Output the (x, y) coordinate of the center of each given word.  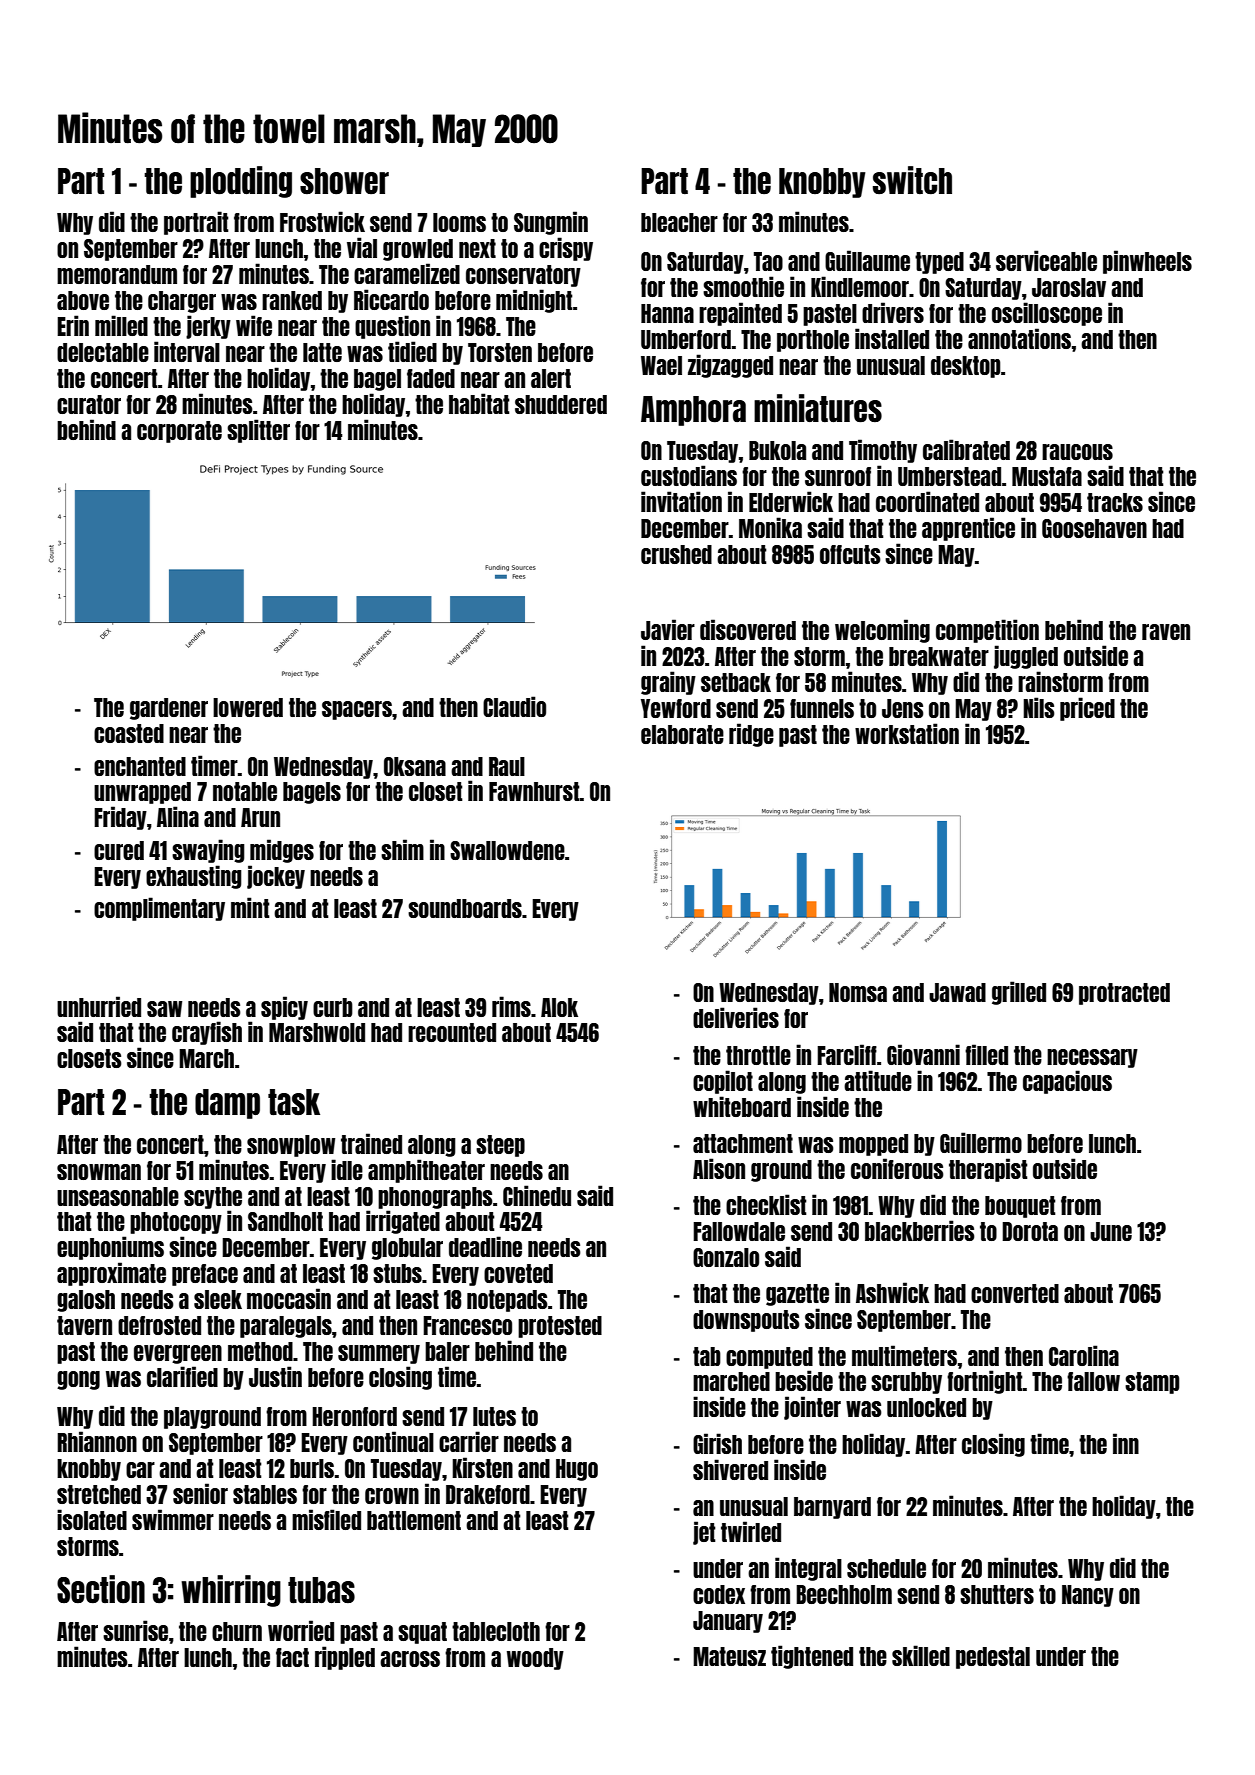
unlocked (926, 1407)
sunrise (135, 1630)
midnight (534, 301)
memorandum (117, 274)
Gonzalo (726, 1257)
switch (912, 180)
